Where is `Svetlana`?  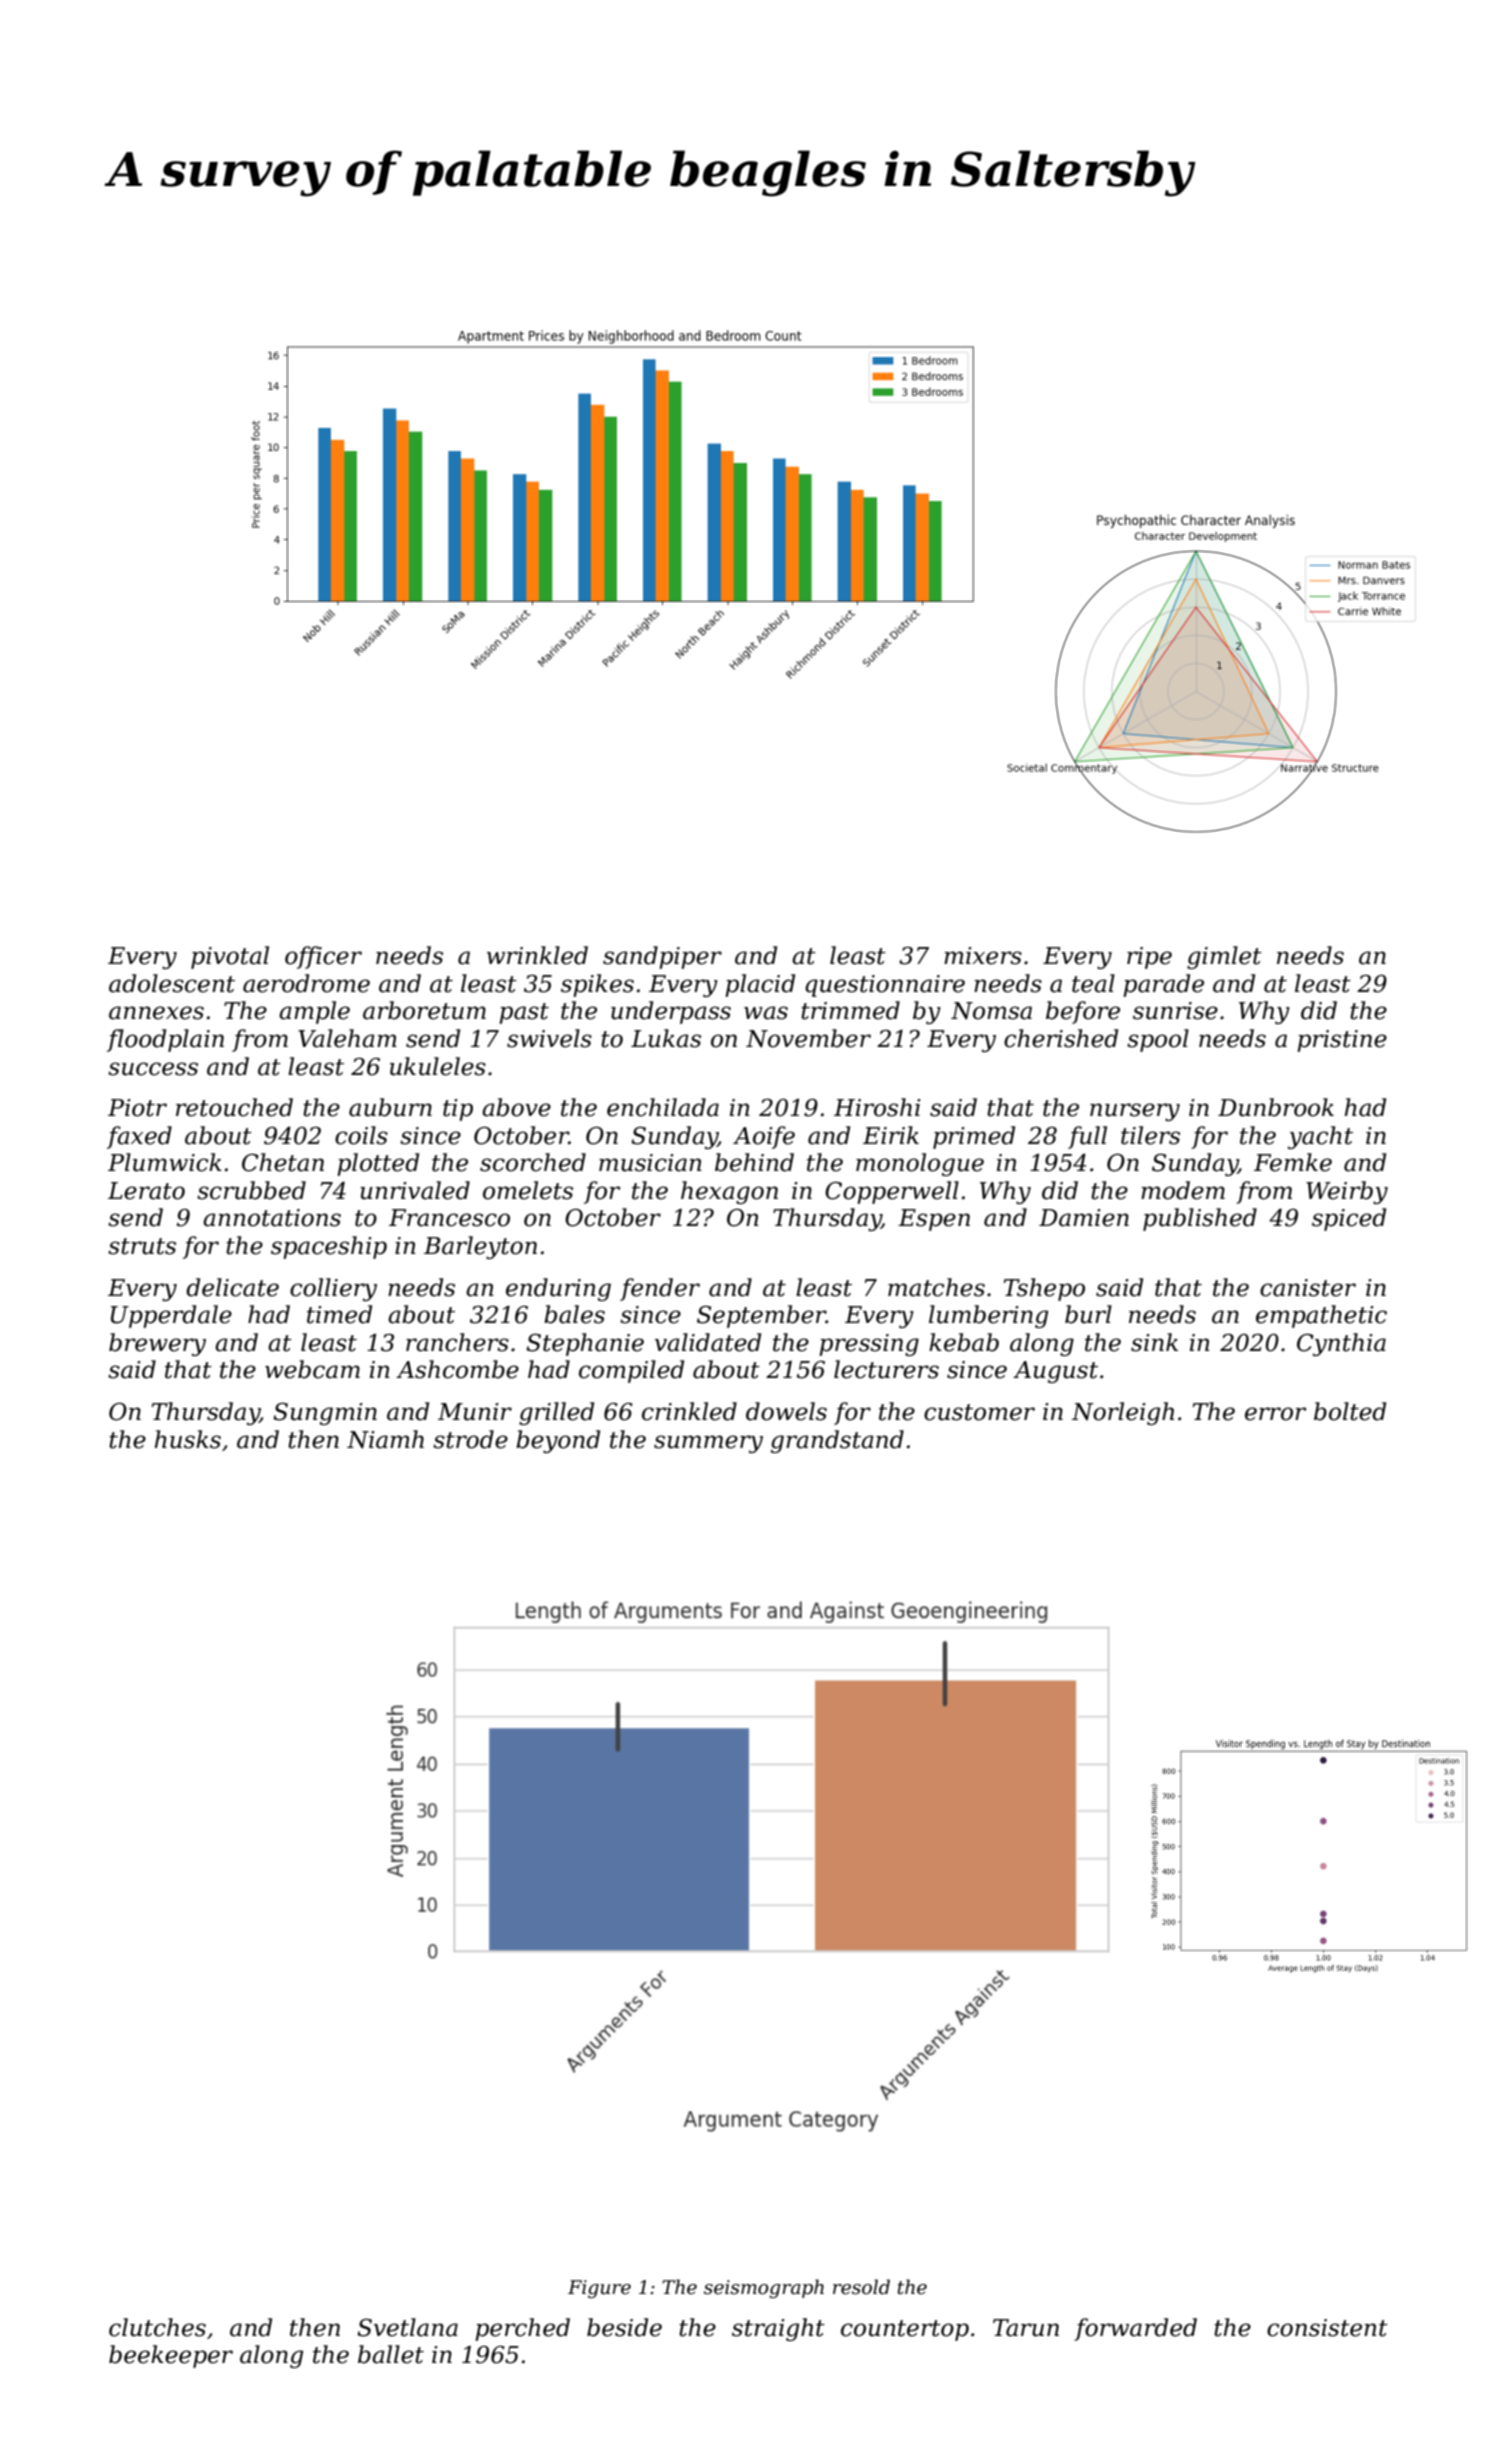 Svetlana is located at coordinates (407, 2327).
